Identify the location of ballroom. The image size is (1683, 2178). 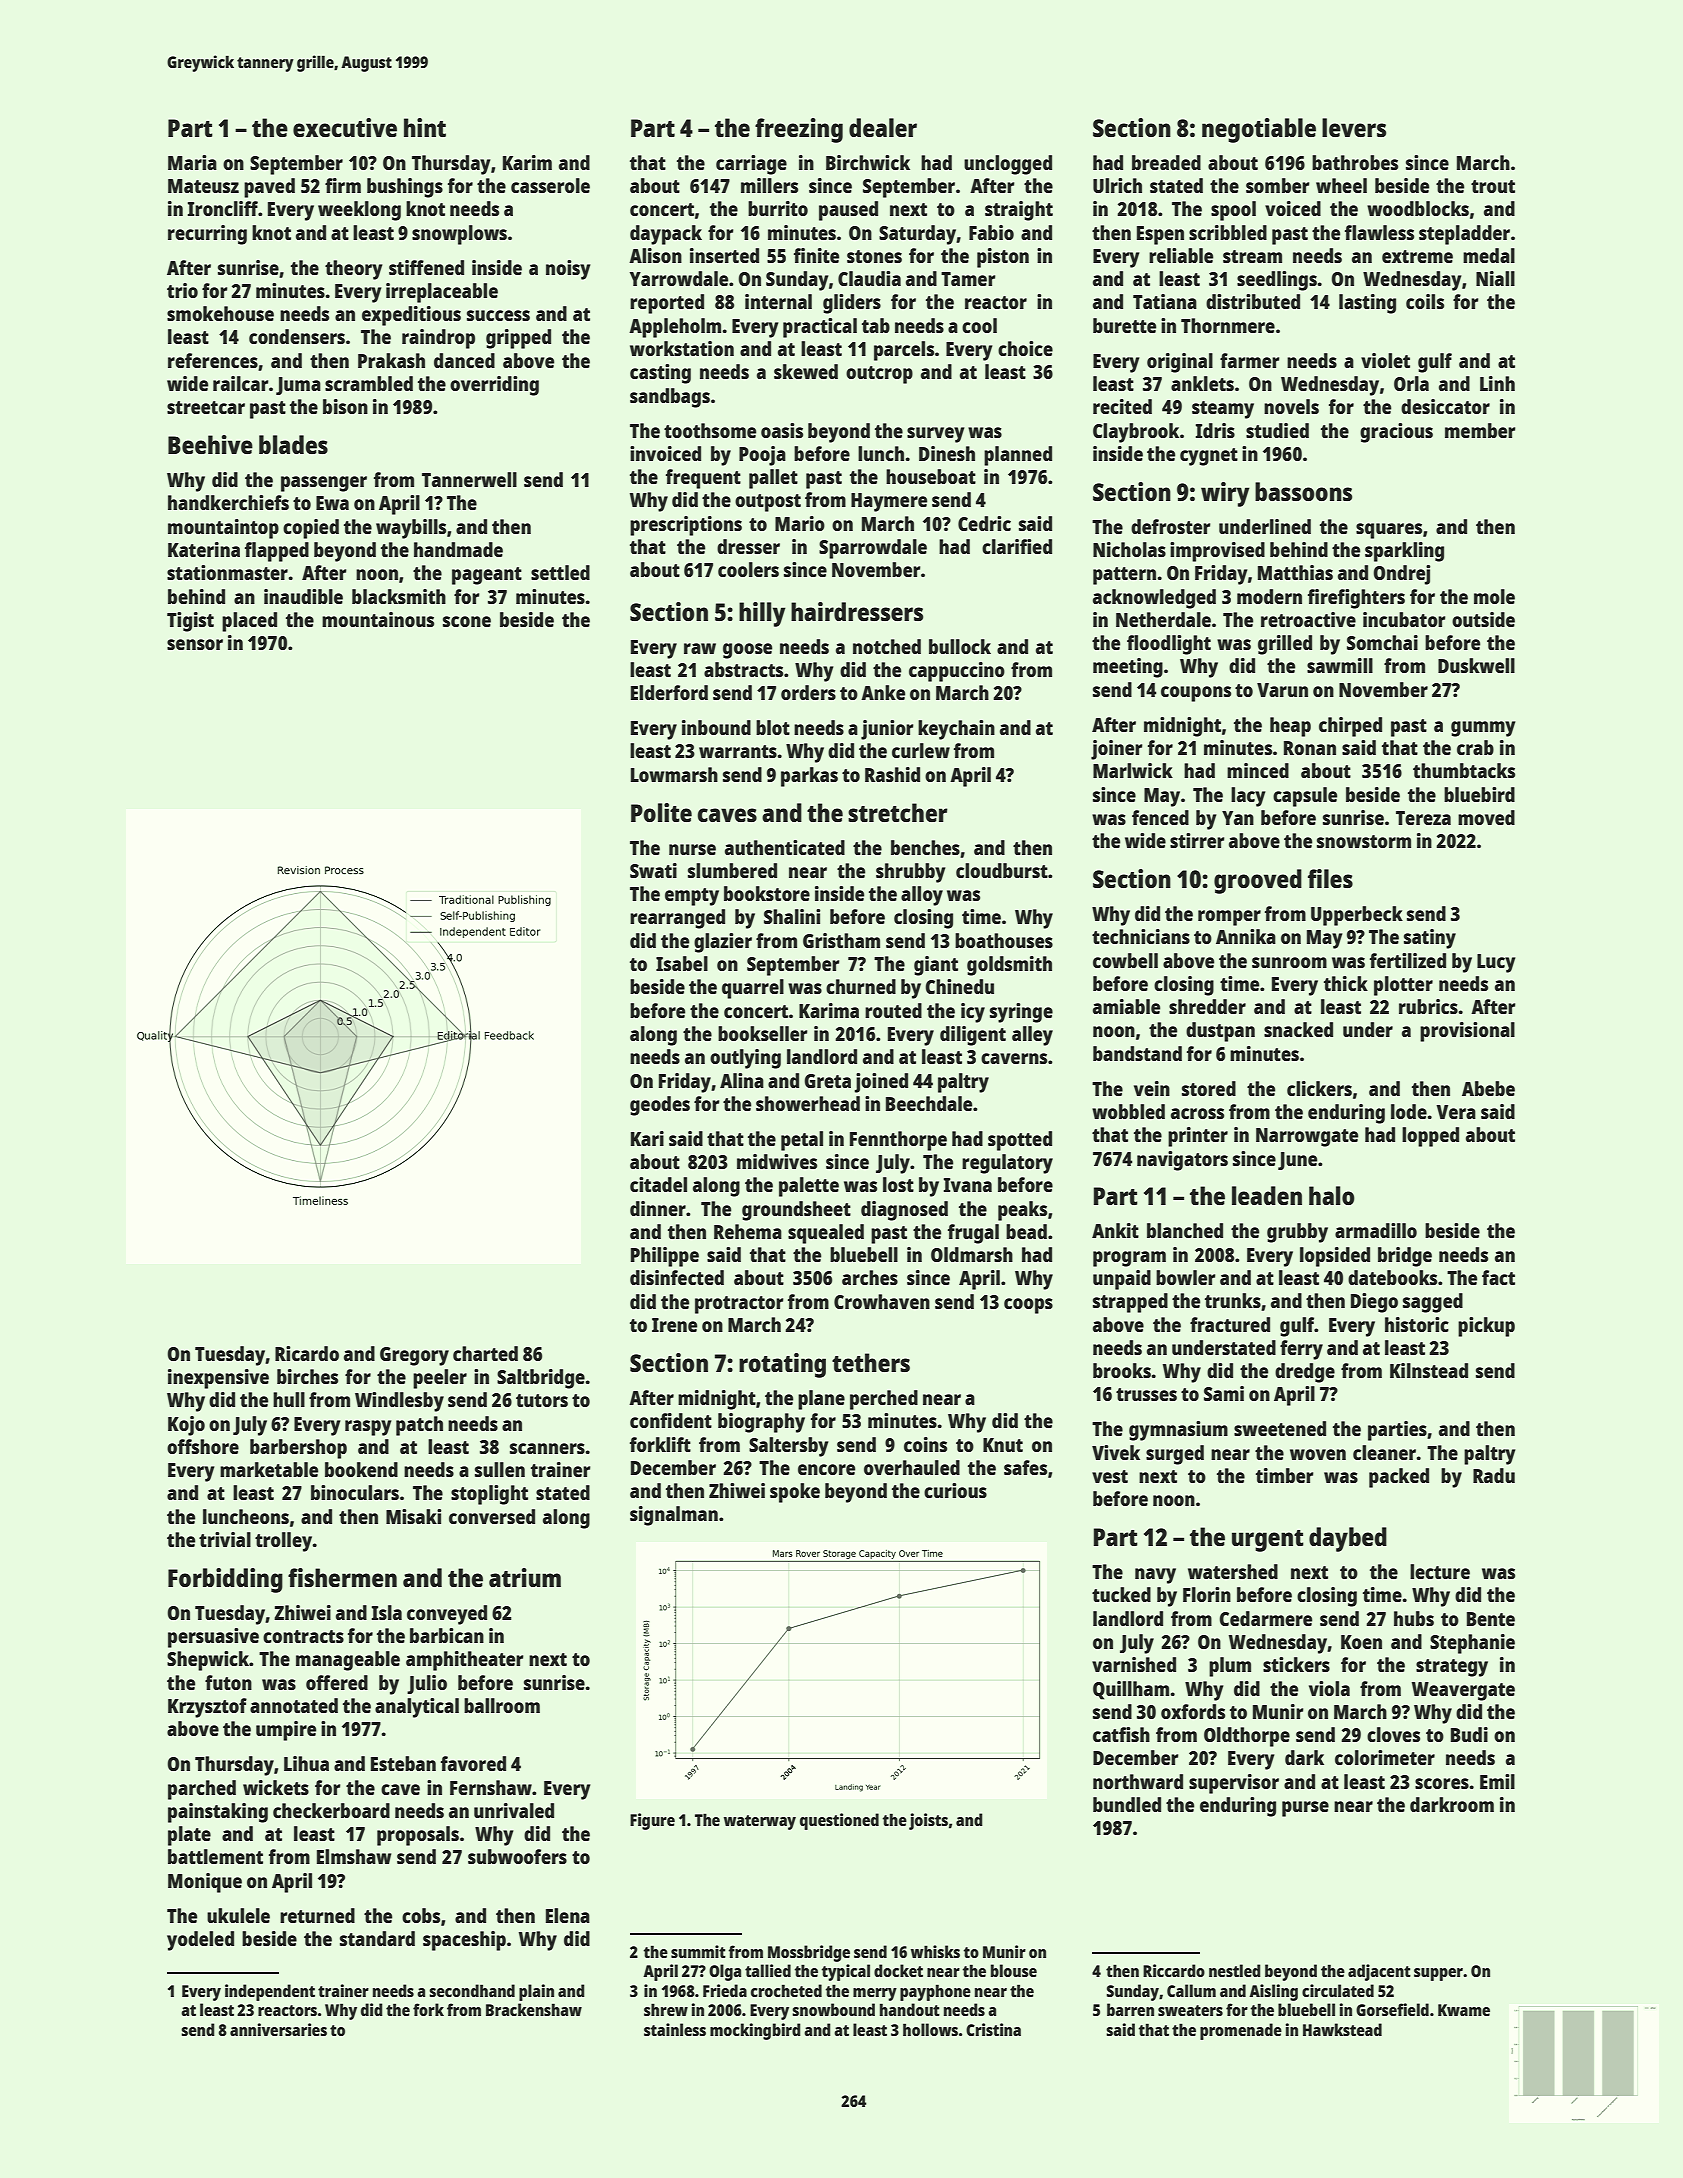
(502, 1705).
